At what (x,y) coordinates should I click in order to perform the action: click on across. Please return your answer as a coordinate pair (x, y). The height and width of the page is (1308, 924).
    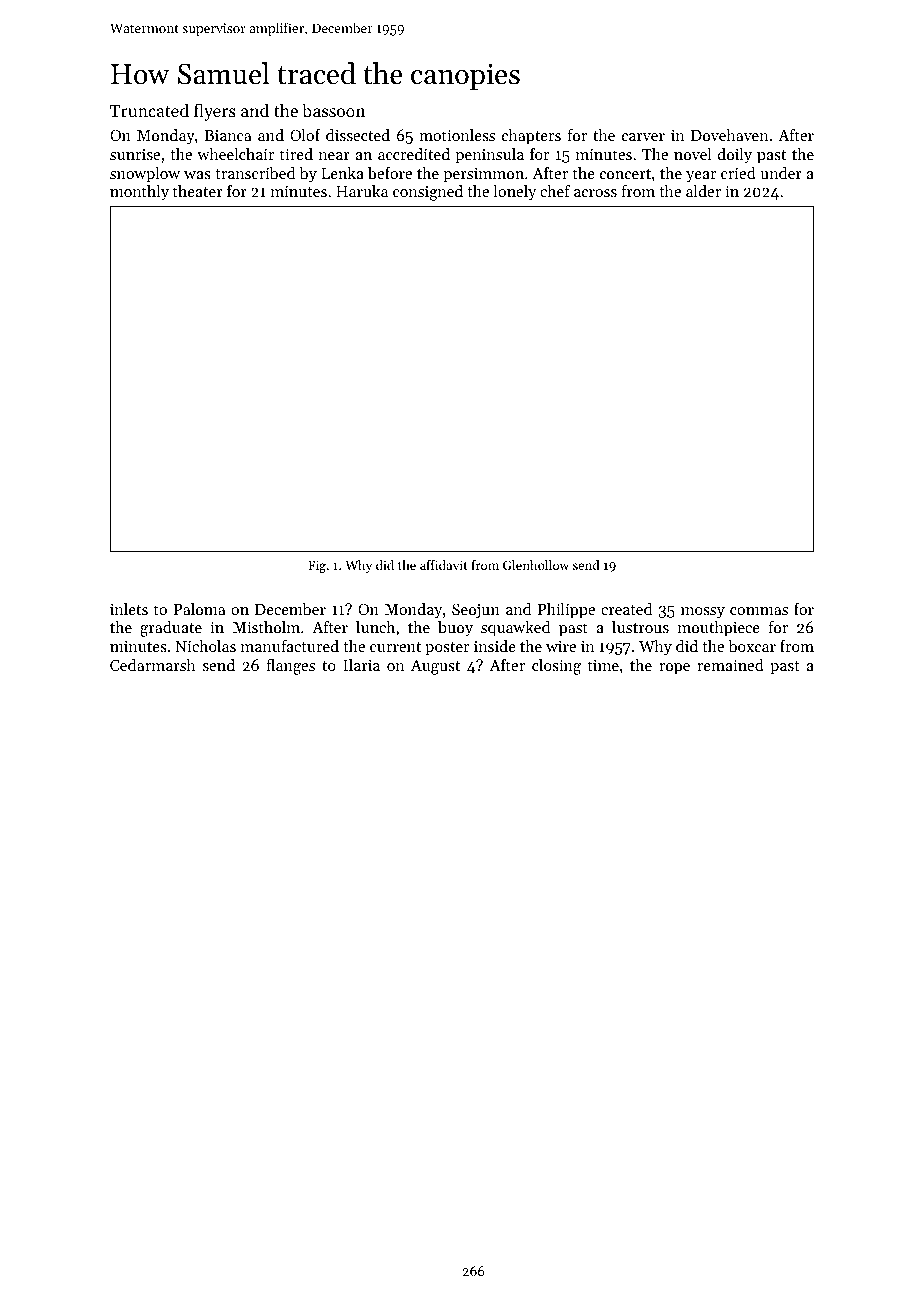
    Looking at the image, I should click on (595, 193).
